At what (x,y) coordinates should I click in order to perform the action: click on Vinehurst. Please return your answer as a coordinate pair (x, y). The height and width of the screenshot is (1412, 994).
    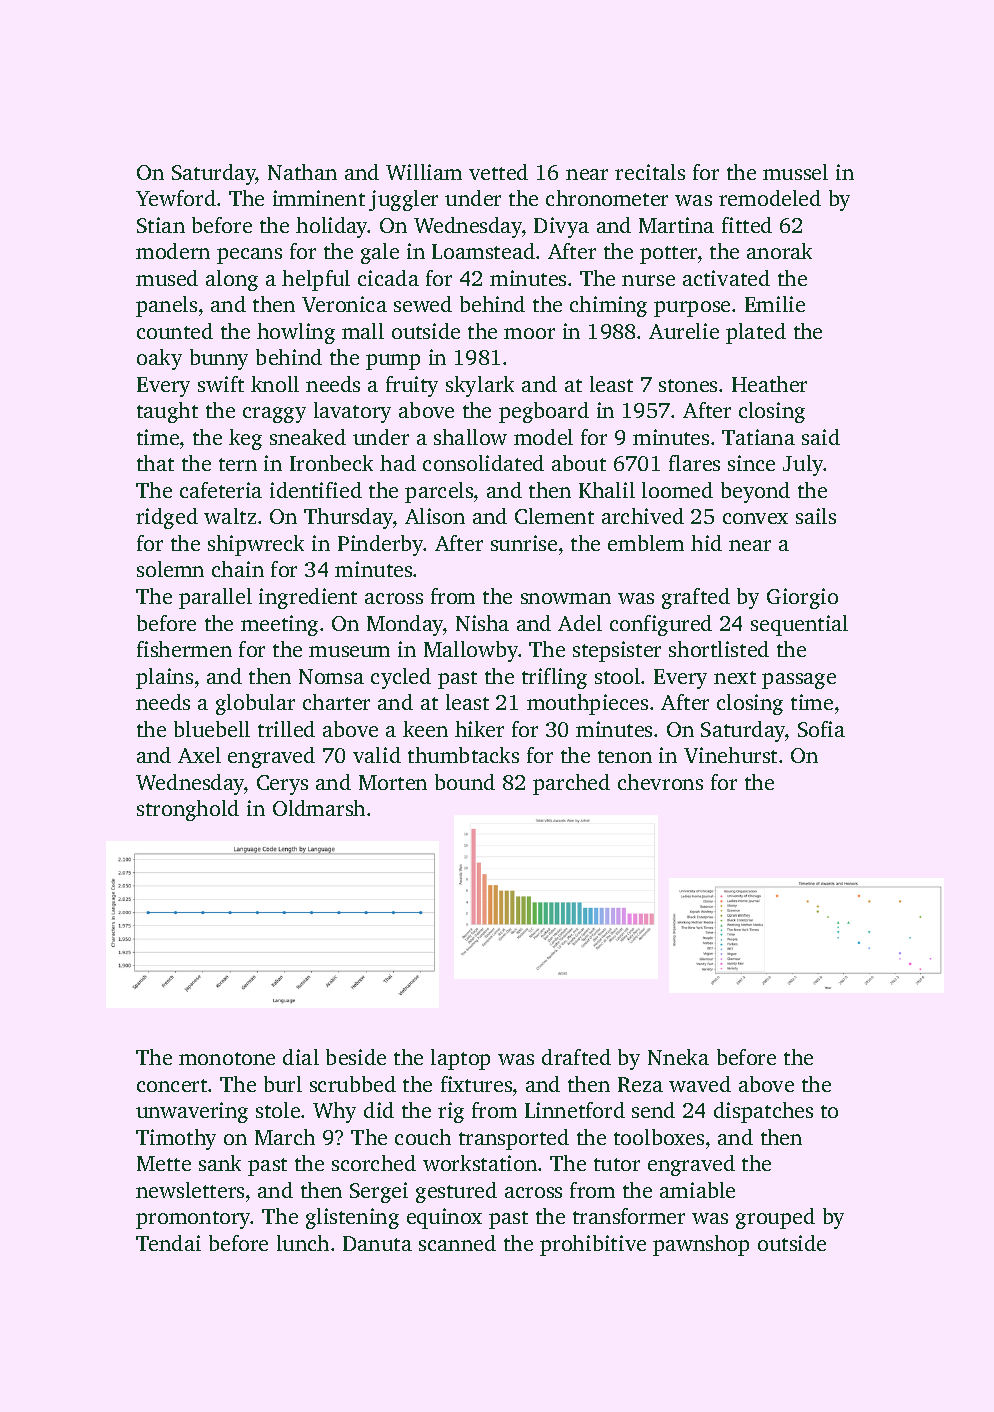
    Looking at the image, I should click on (730, 755).
